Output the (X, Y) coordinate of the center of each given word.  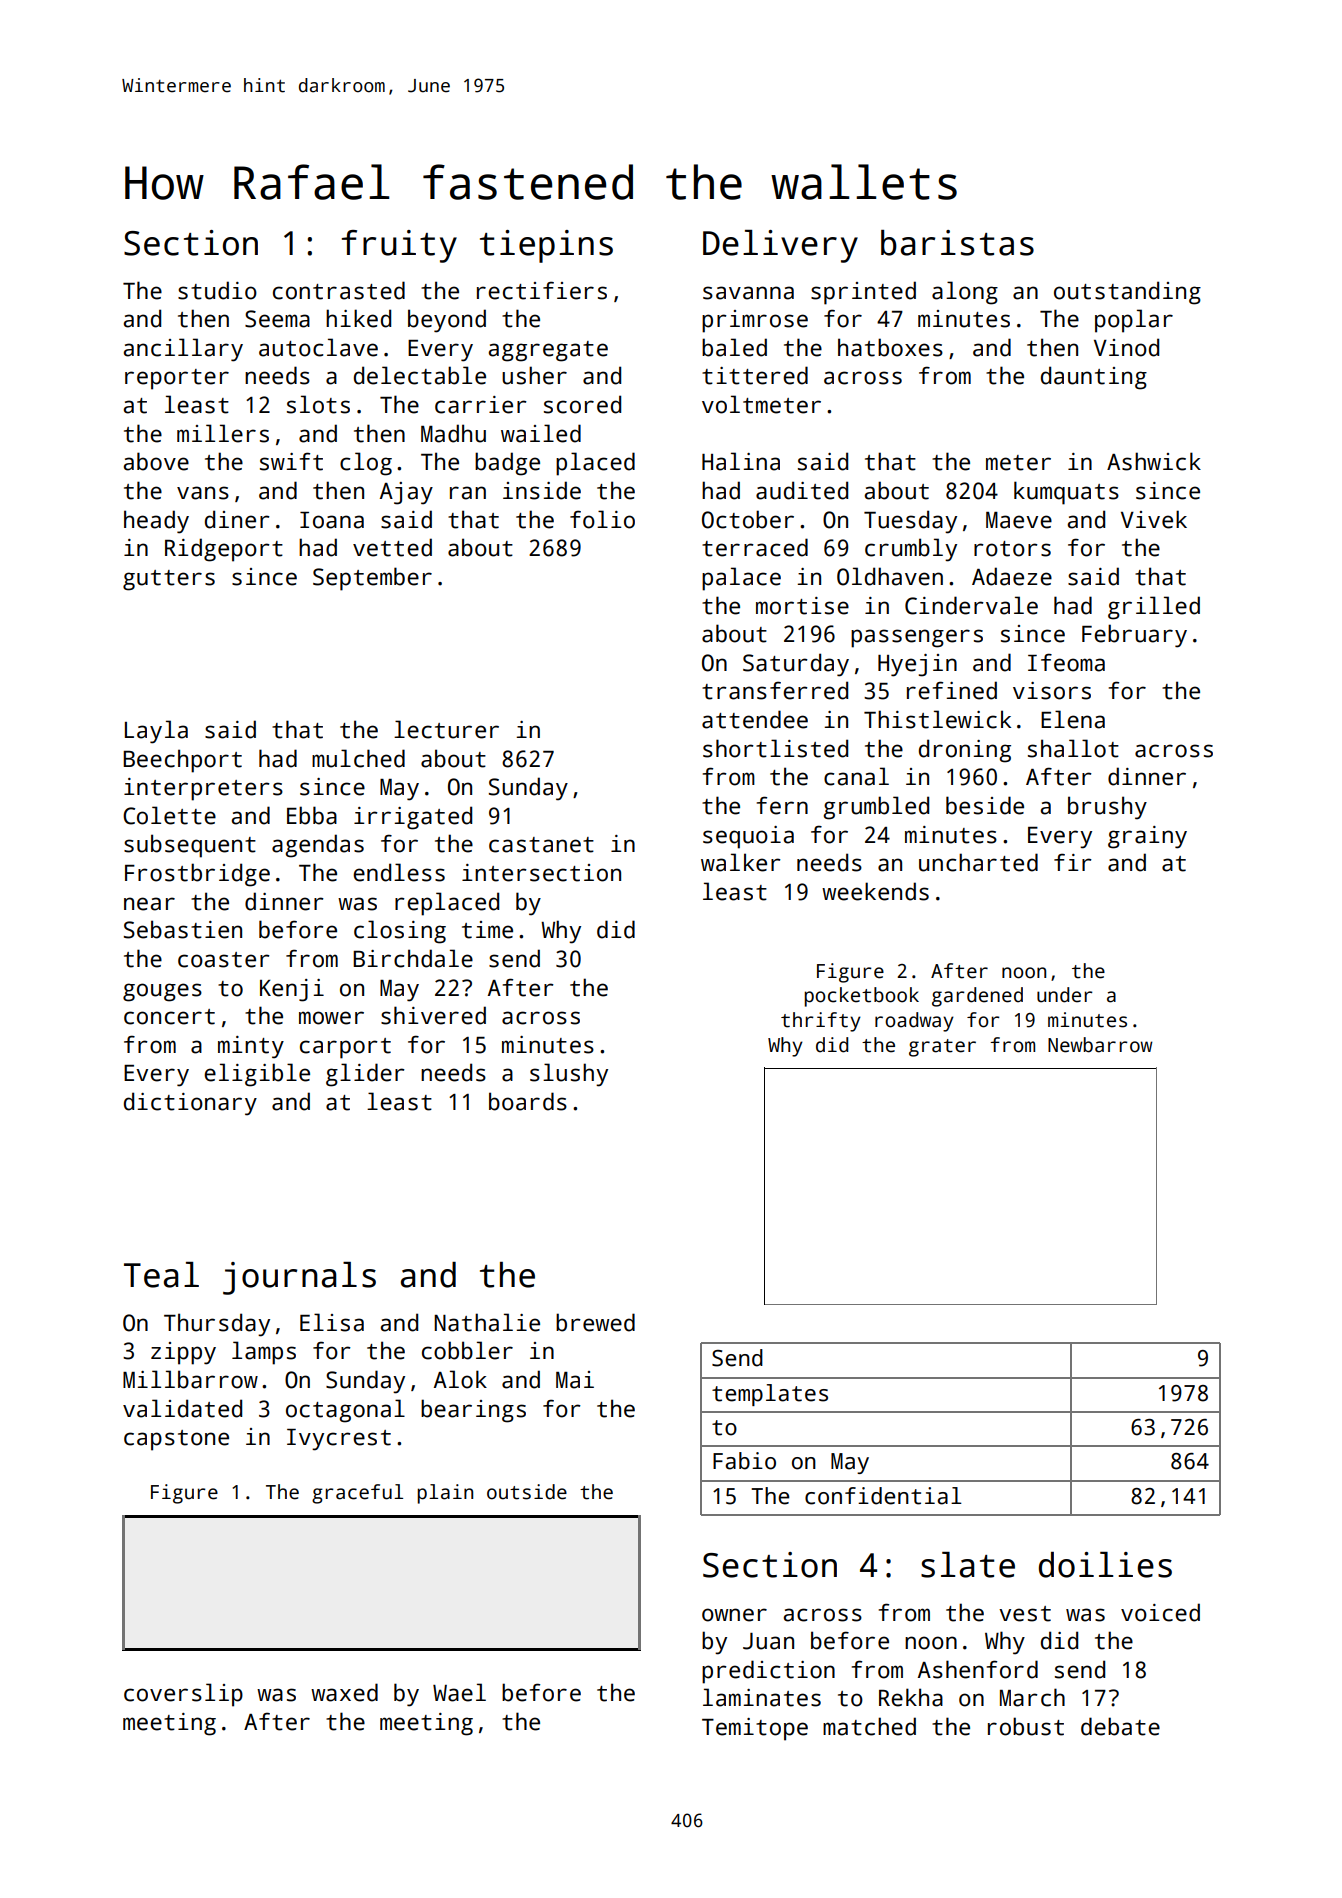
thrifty (821, 1022)
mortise (802, 606)
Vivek (1154, 519)
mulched (358, 758)
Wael (459, 1692)
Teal (161, 1275)
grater (942, 1048)
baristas (957, 243)
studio (217, 290)
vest (1025, 1614)
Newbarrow (1100, 1045)
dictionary (190, 1104)
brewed (595, 1322)
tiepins (546, 246)
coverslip (183, 1695)
